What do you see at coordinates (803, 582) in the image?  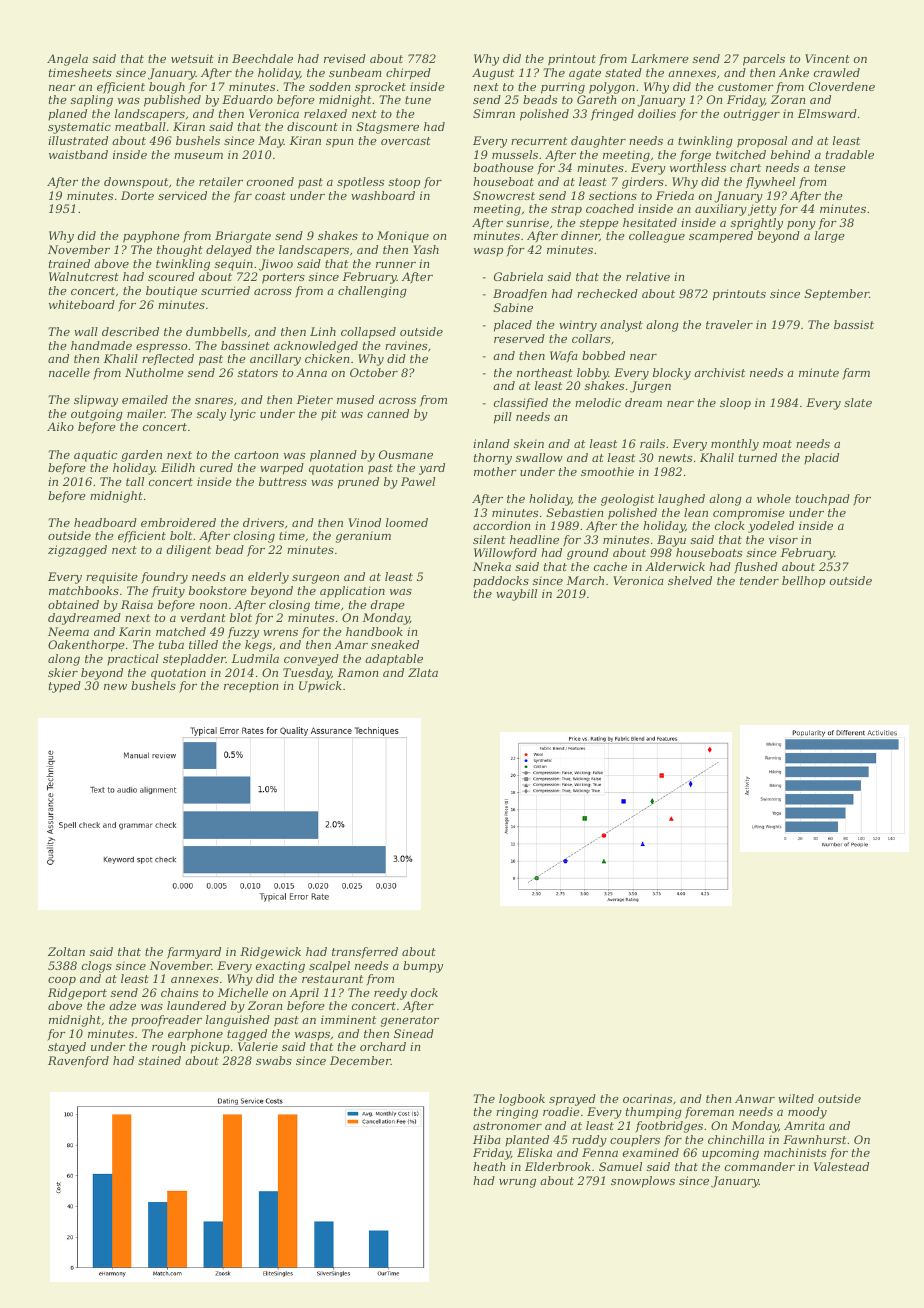 I see `bellhop` at bounding box center [803, 582].
